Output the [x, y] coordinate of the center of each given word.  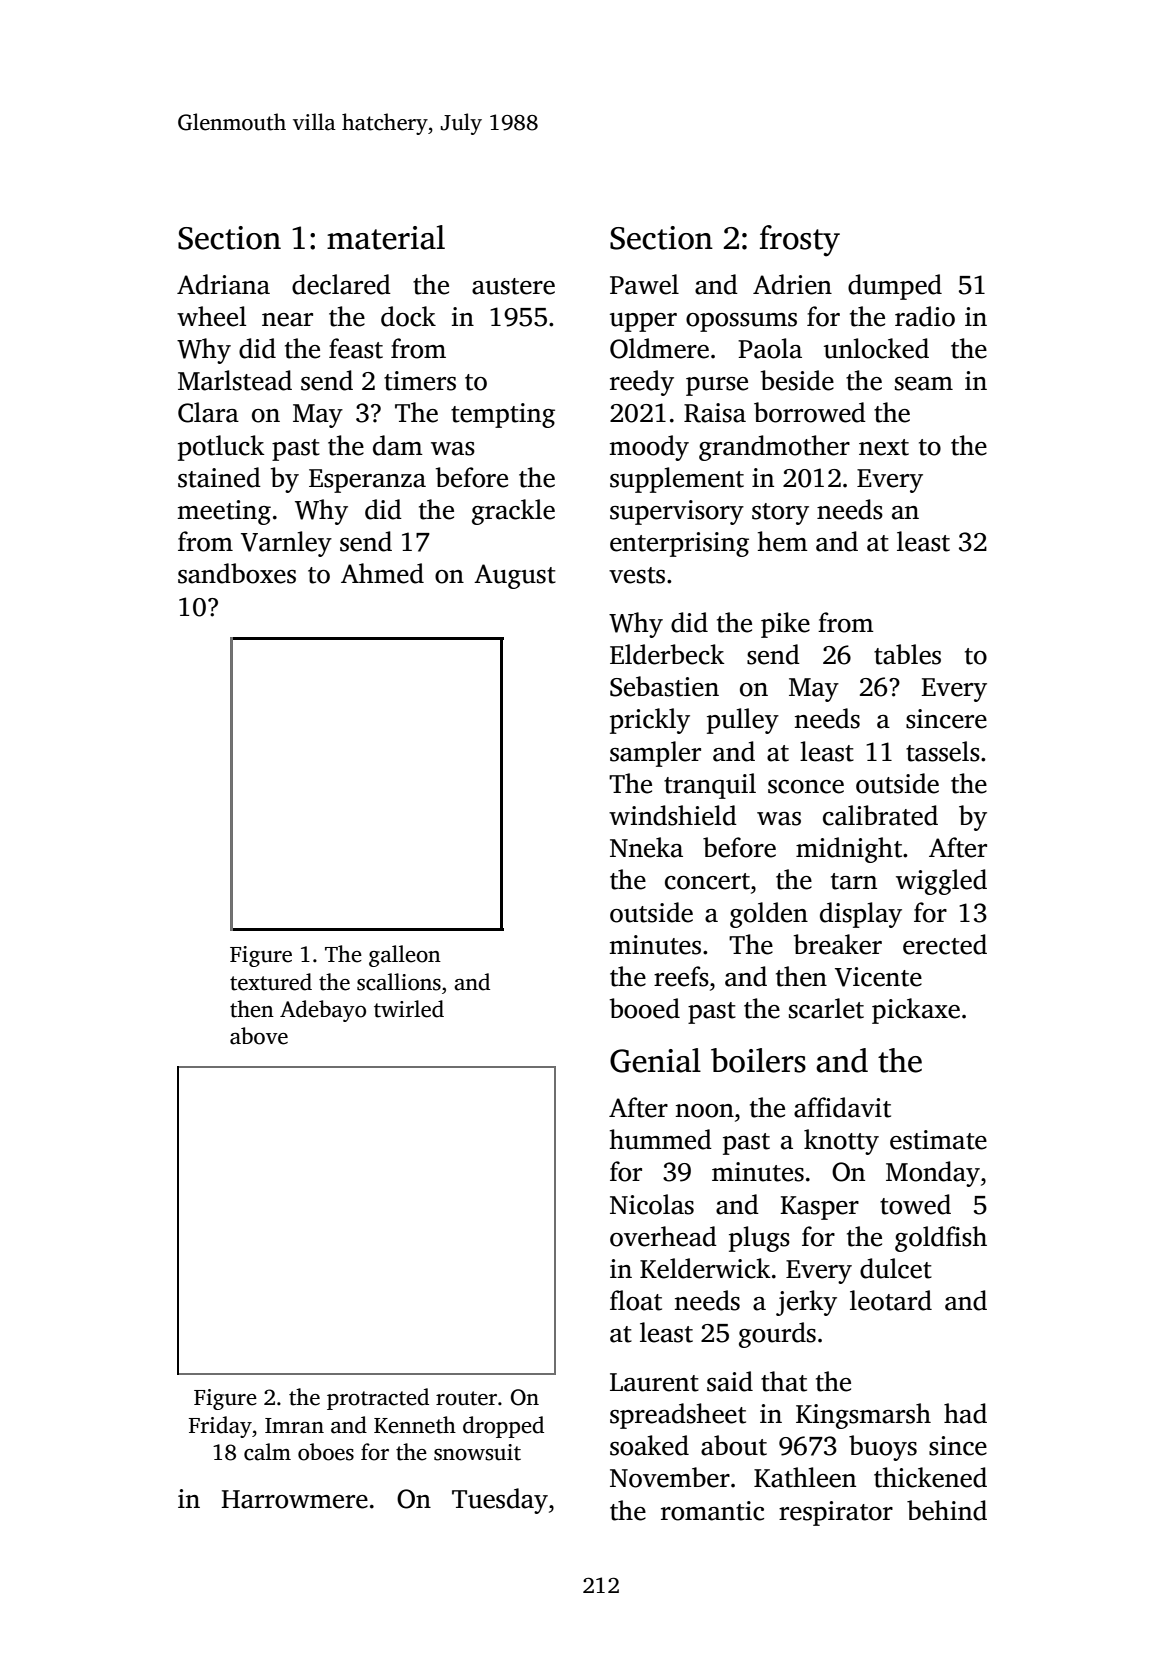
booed [645, 1008]
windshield [673, 815]
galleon [405, 956]
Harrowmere [294, 1499]
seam [924, 384]
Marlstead [235, 380]
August [515, 576]
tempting [503, 415]
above [259, 1036]
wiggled [941, 882]
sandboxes [237, 573]
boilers [758, 1060]
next [884, 447]
